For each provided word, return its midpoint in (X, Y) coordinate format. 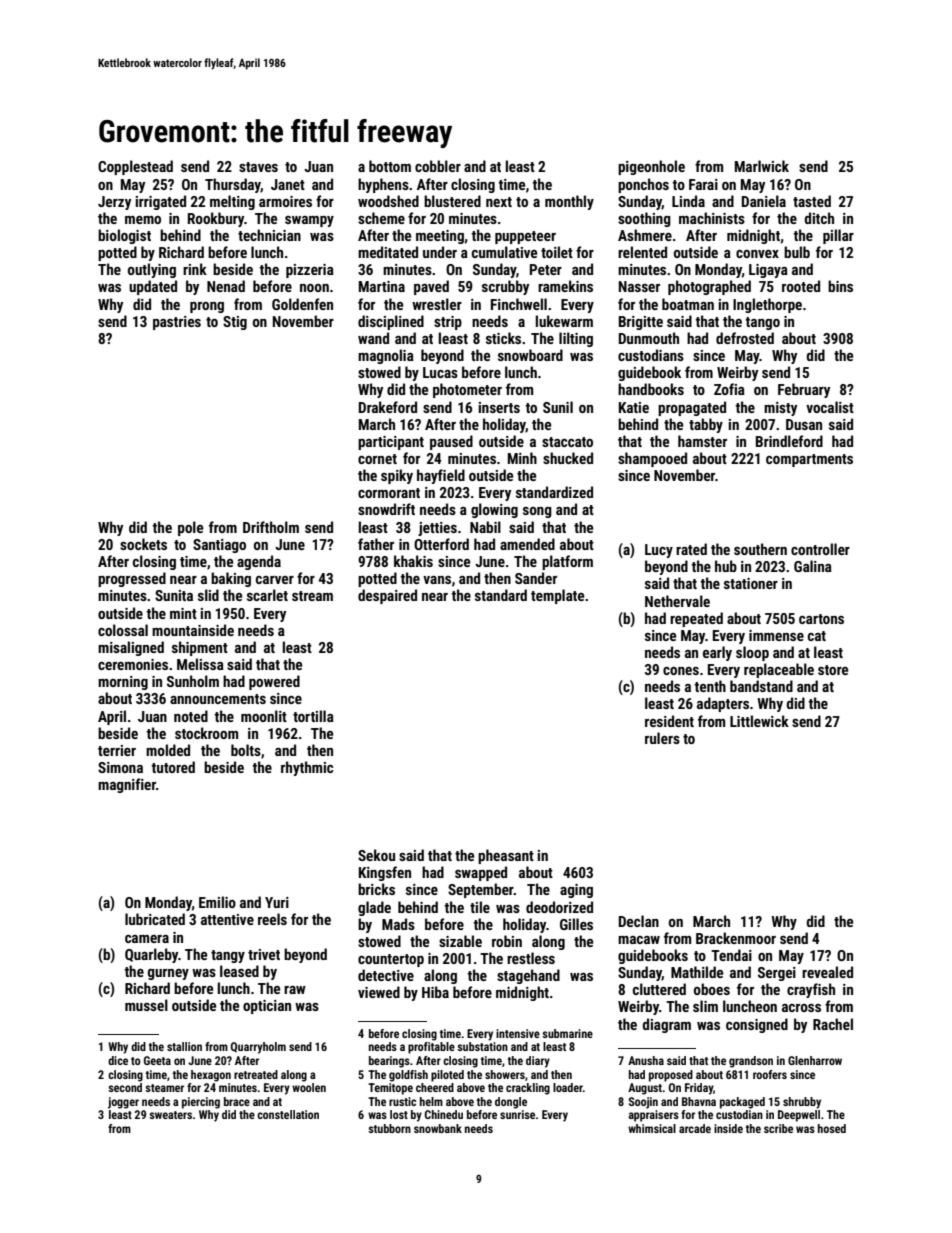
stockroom (206, 733)
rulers (662, 738)
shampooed (652, 459)
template (557, 596)
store (833, 670)
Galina (813, 566)
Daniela (764, 201)
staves (258, 167)
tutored (173, 767)
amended (527, 544)
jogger (123, 1103)
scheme (381, 218)
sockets (143, 544)
